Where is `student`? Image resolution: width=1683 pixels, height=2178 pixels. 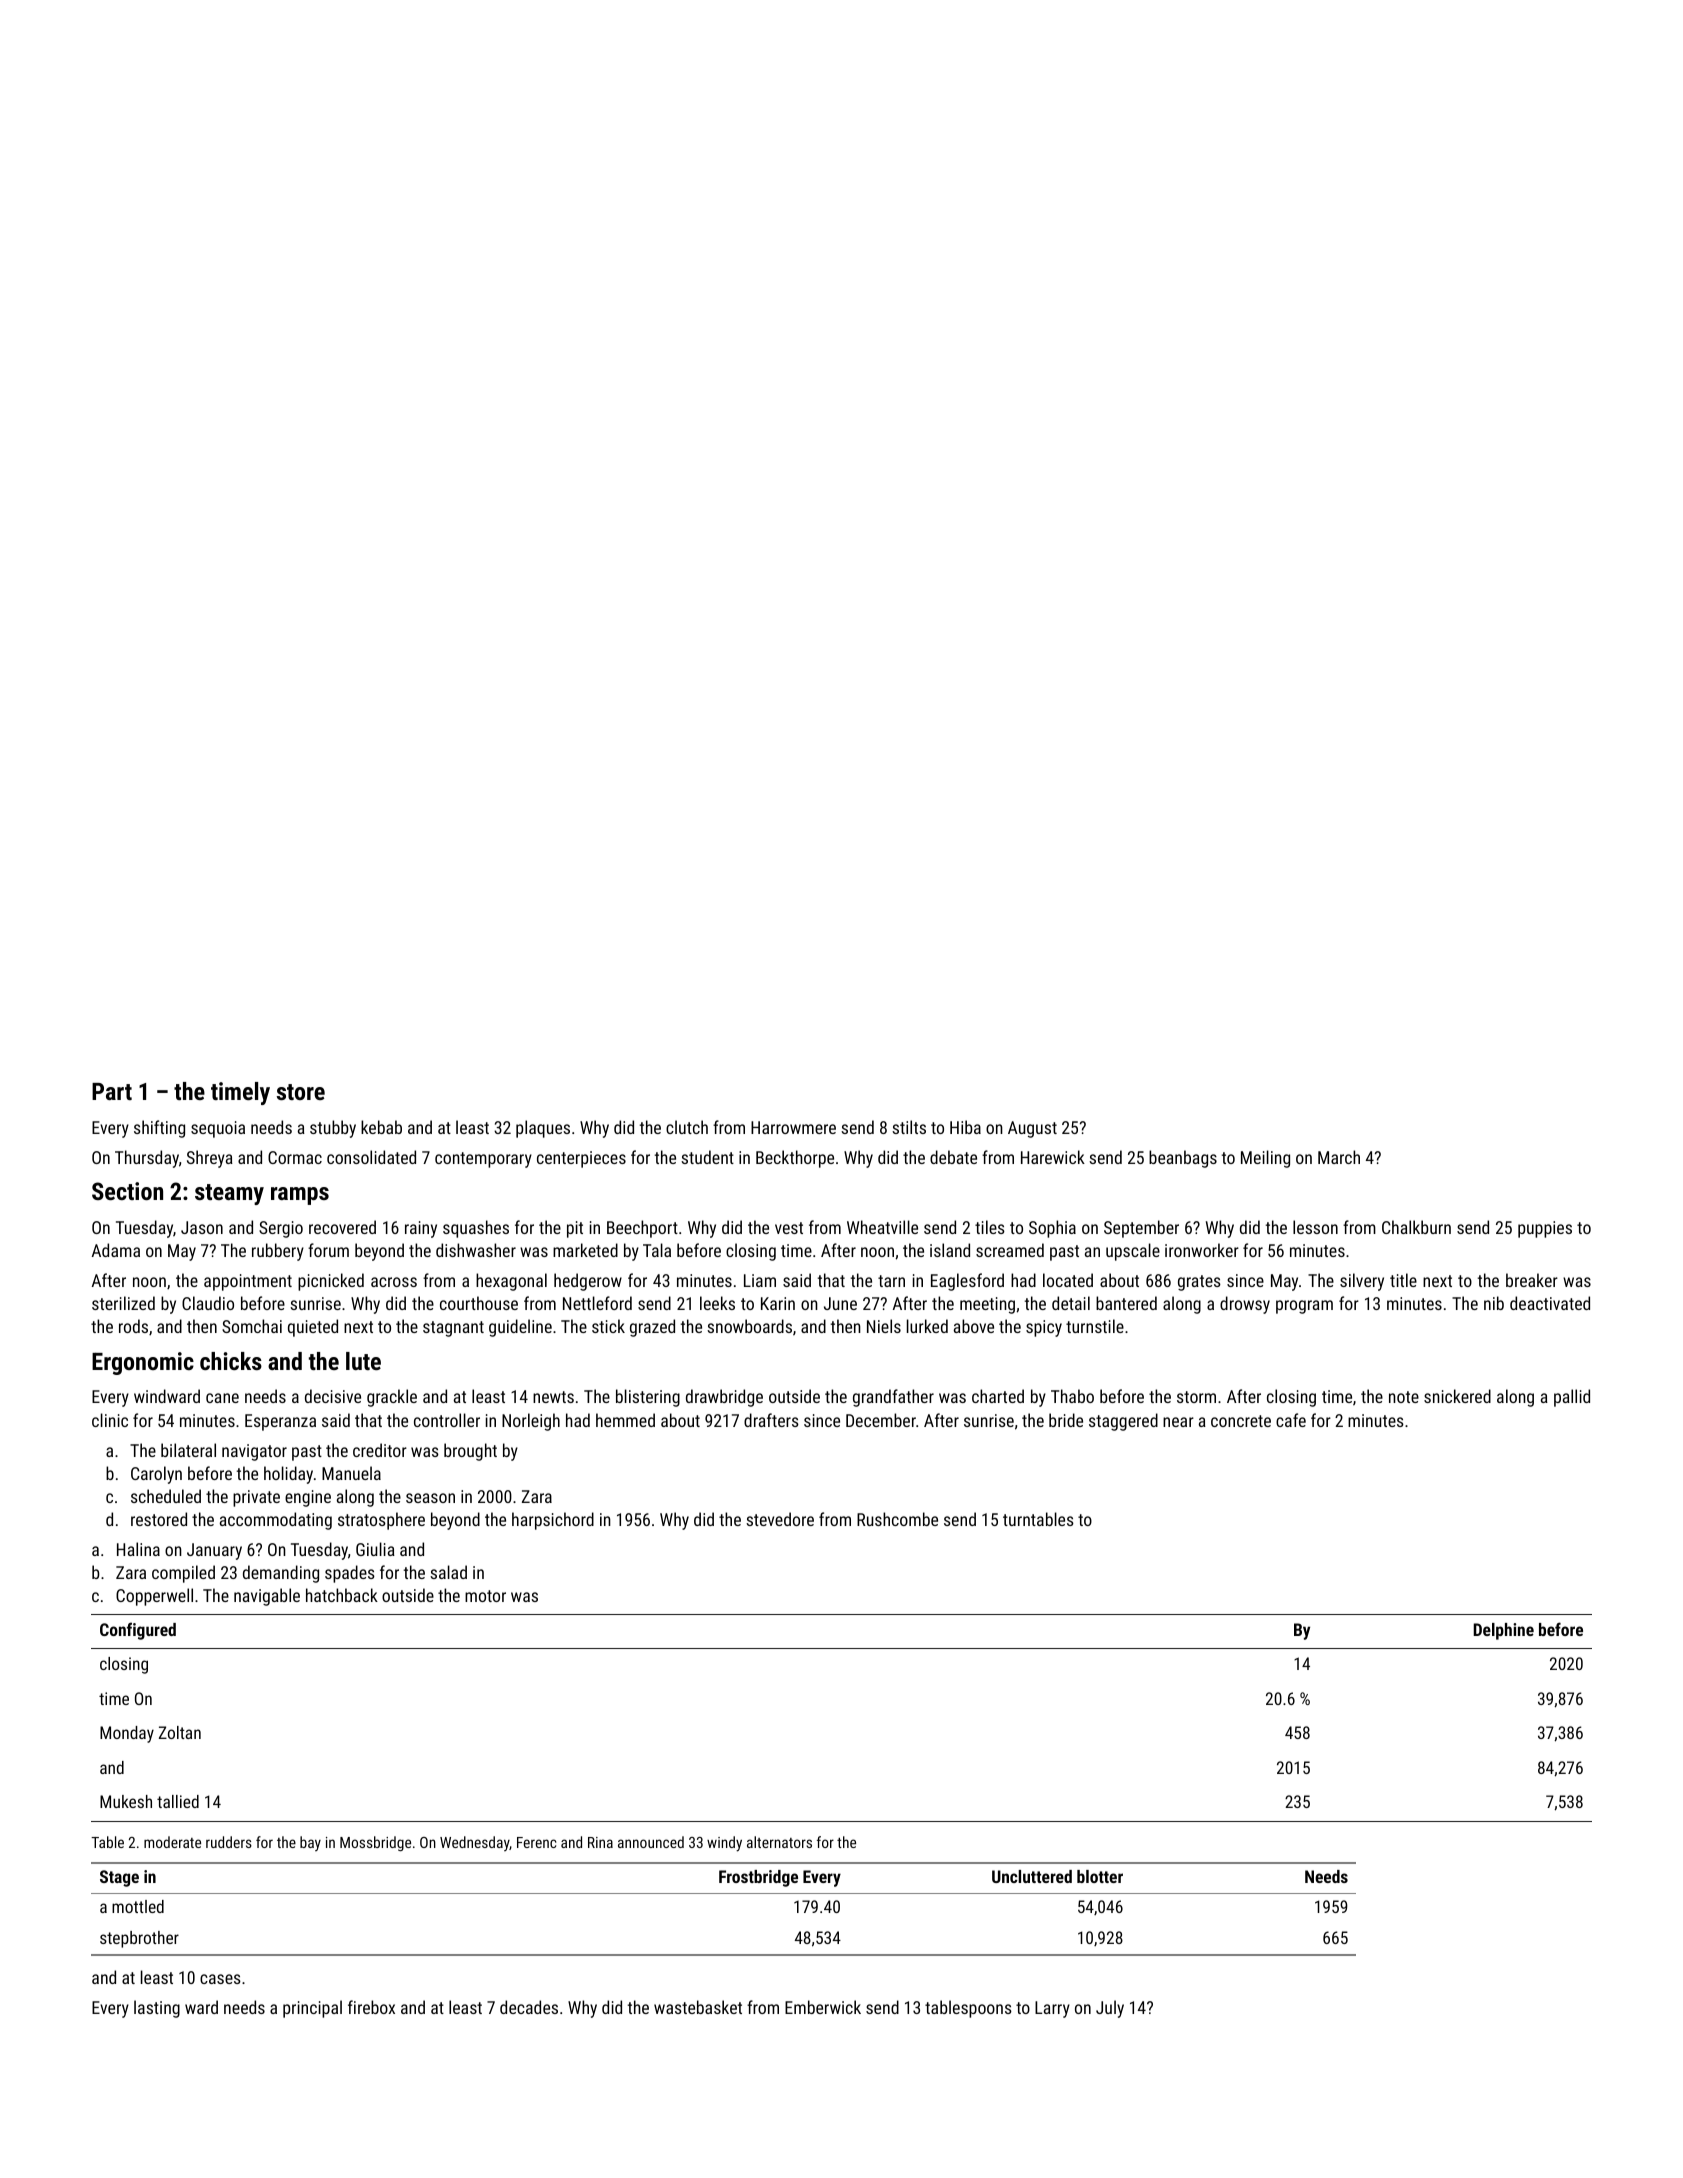 student is located at coordinates (707, 1157).
